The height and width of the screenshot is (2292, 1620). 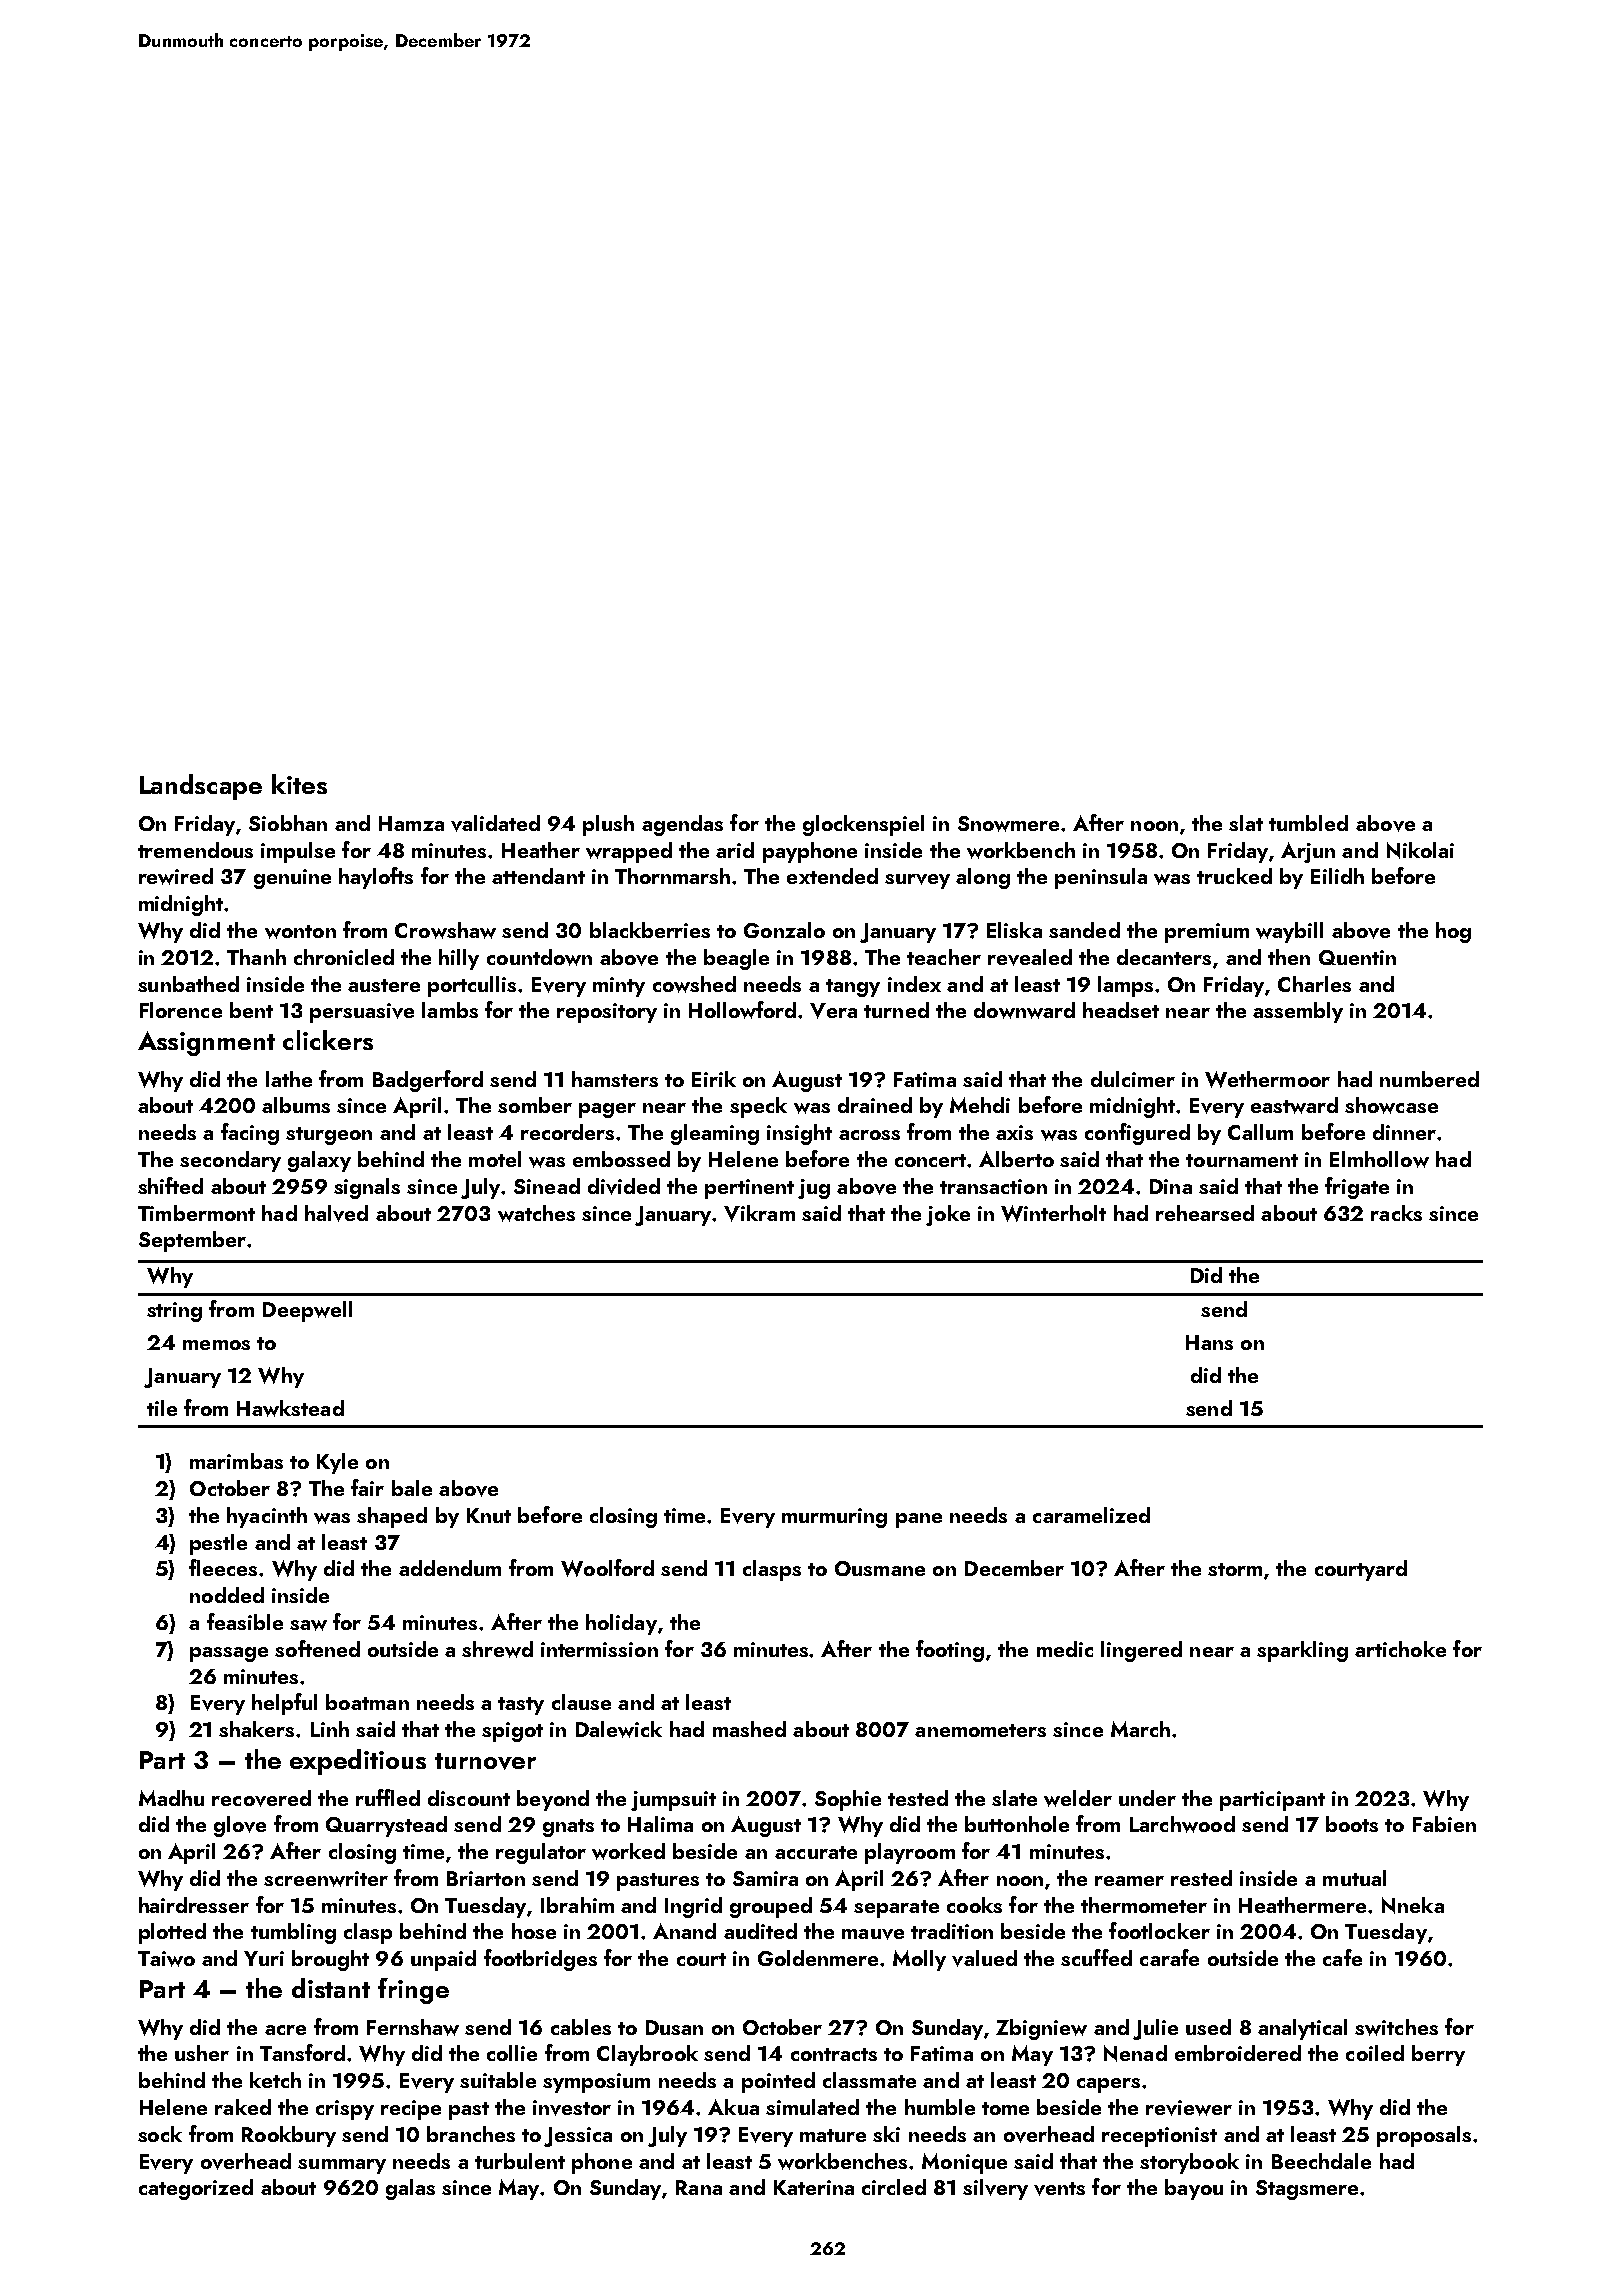 I want to click on sparkling, so click(x=1302, y=1651).
